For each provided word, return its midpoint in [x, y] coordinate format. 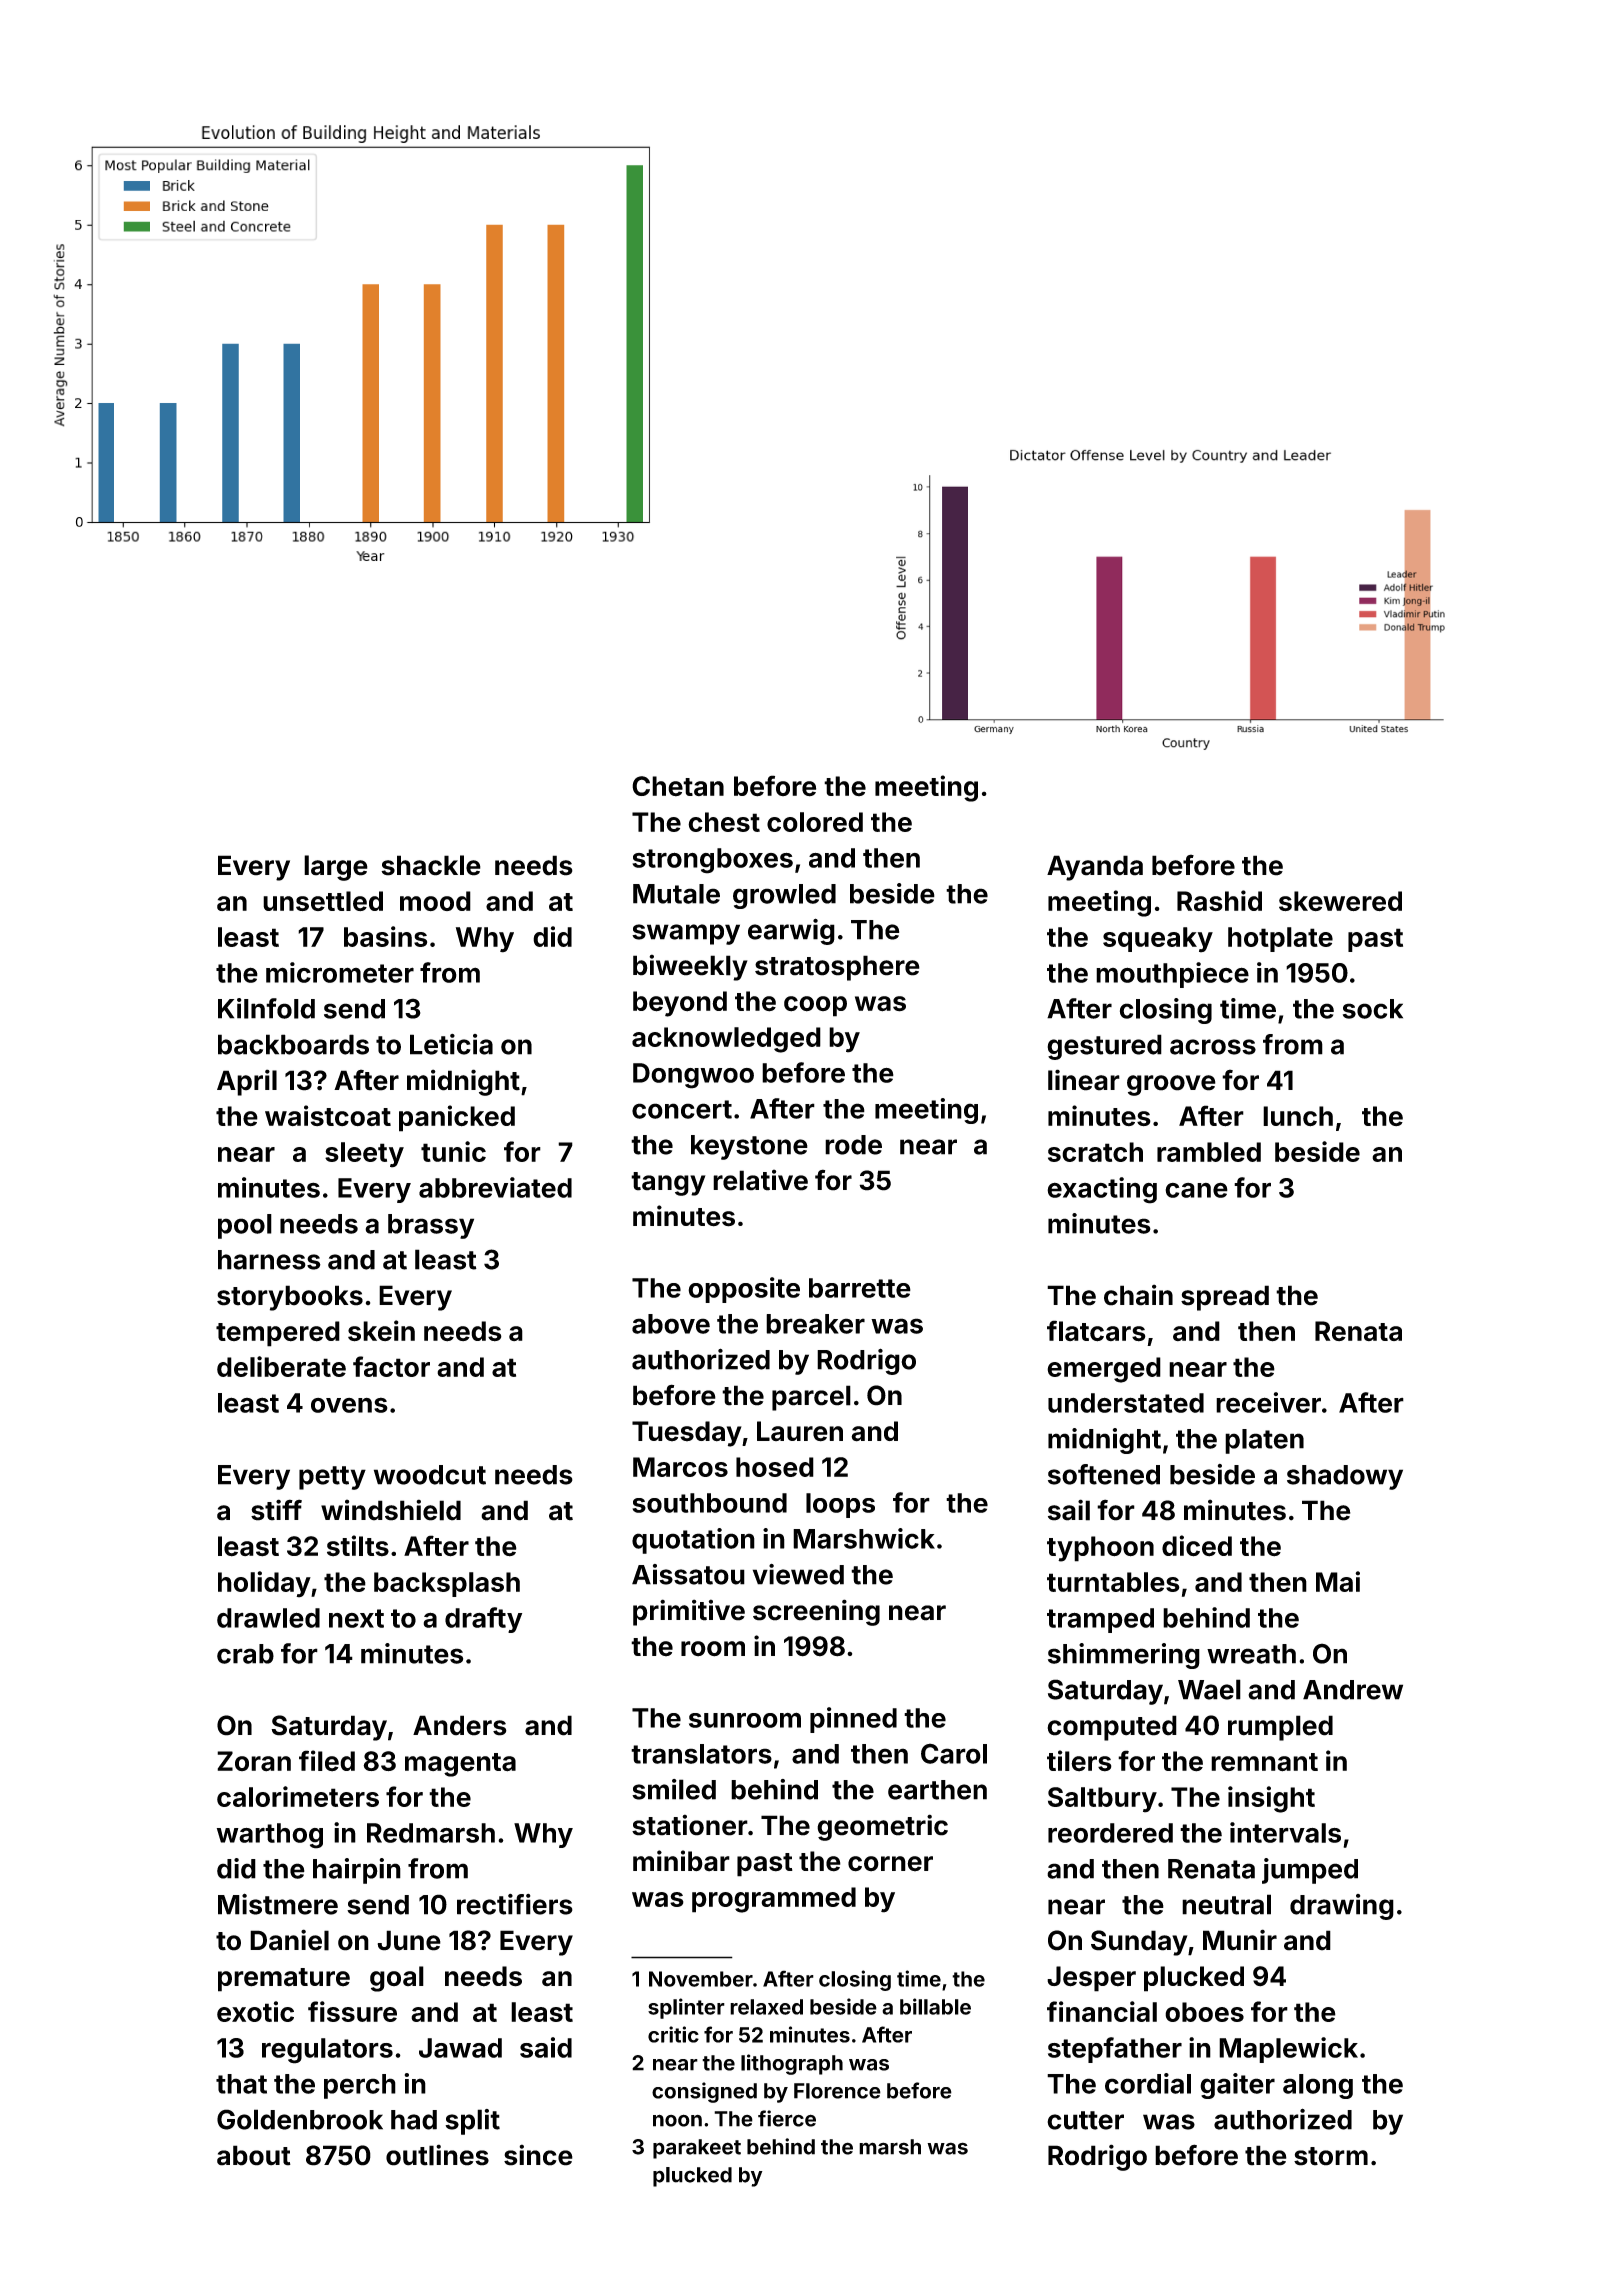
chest [724, 822]
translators [701, 1754]
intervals [1285, 1832]
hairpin [357, 1871]
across [1213, 1047]
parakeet [697, 2149]
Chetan [678, 786]
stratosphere [837, 968]
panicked [457, 1118]
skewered [1340, 901]
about [254, 2155]
